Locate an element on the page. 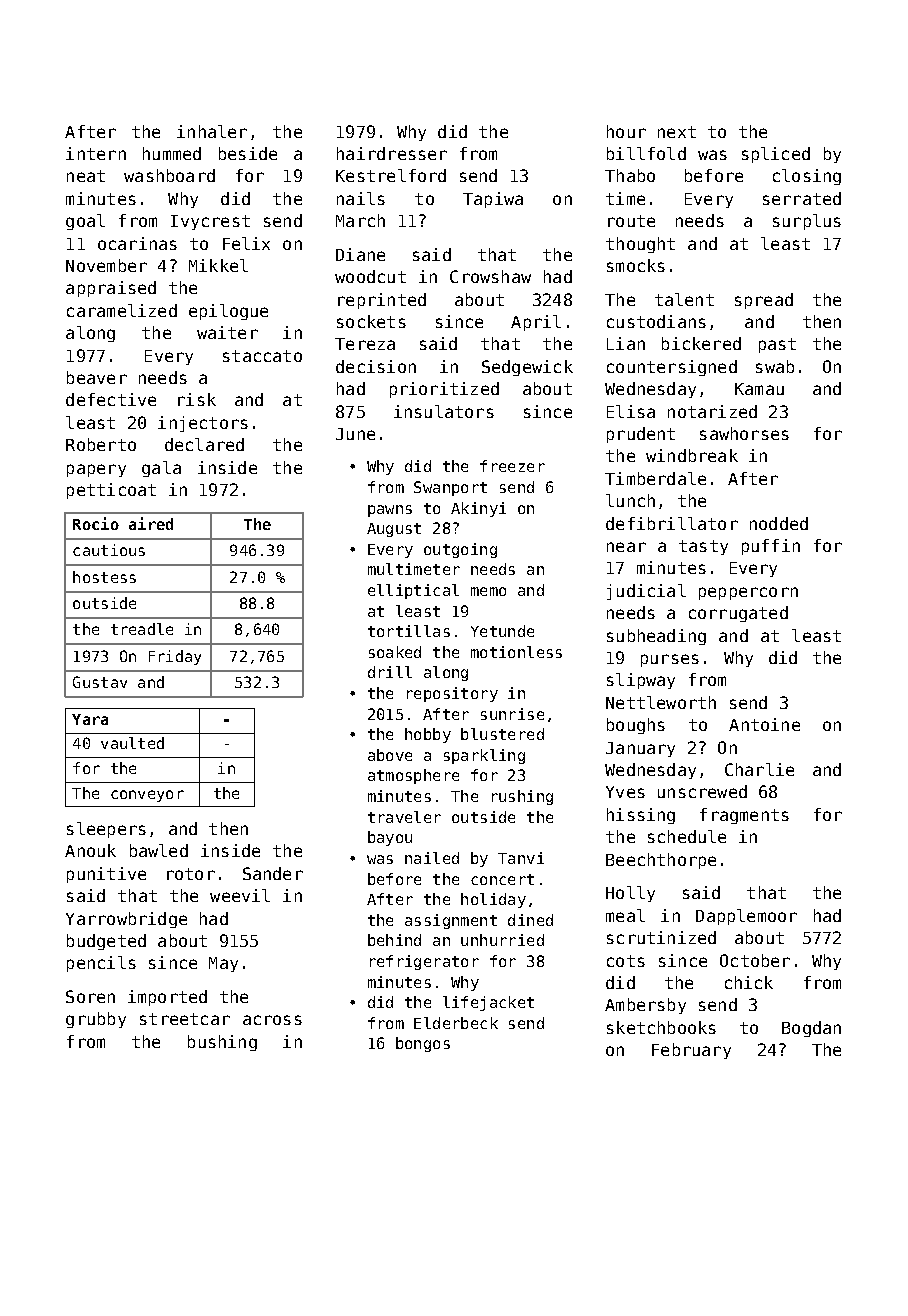 This document has height=1316, width=908. goal is located at coordinates (85, 222).
